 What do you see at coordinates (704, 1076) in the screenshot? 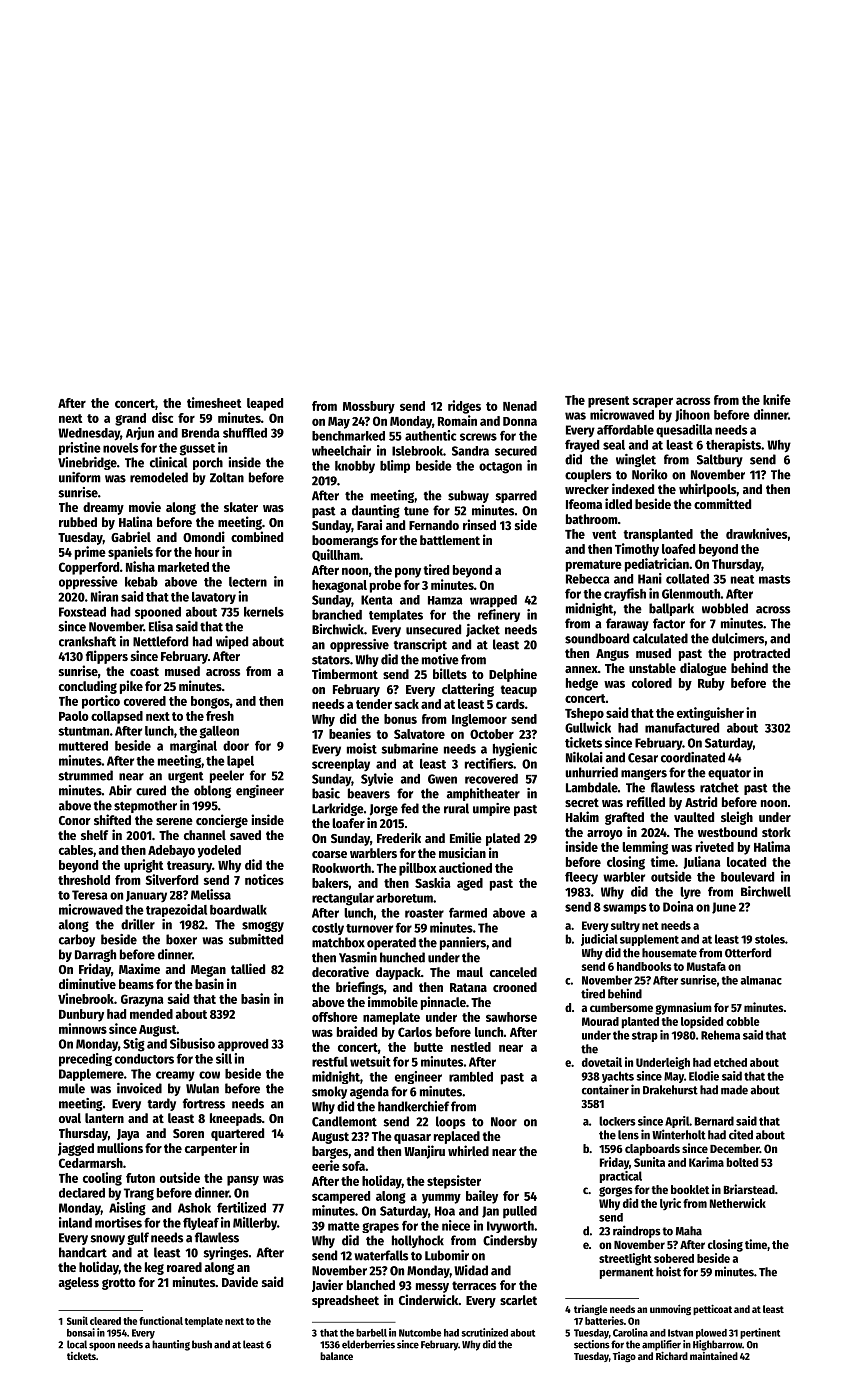
I see `Elodie` at bounding box center [704, 1076].
